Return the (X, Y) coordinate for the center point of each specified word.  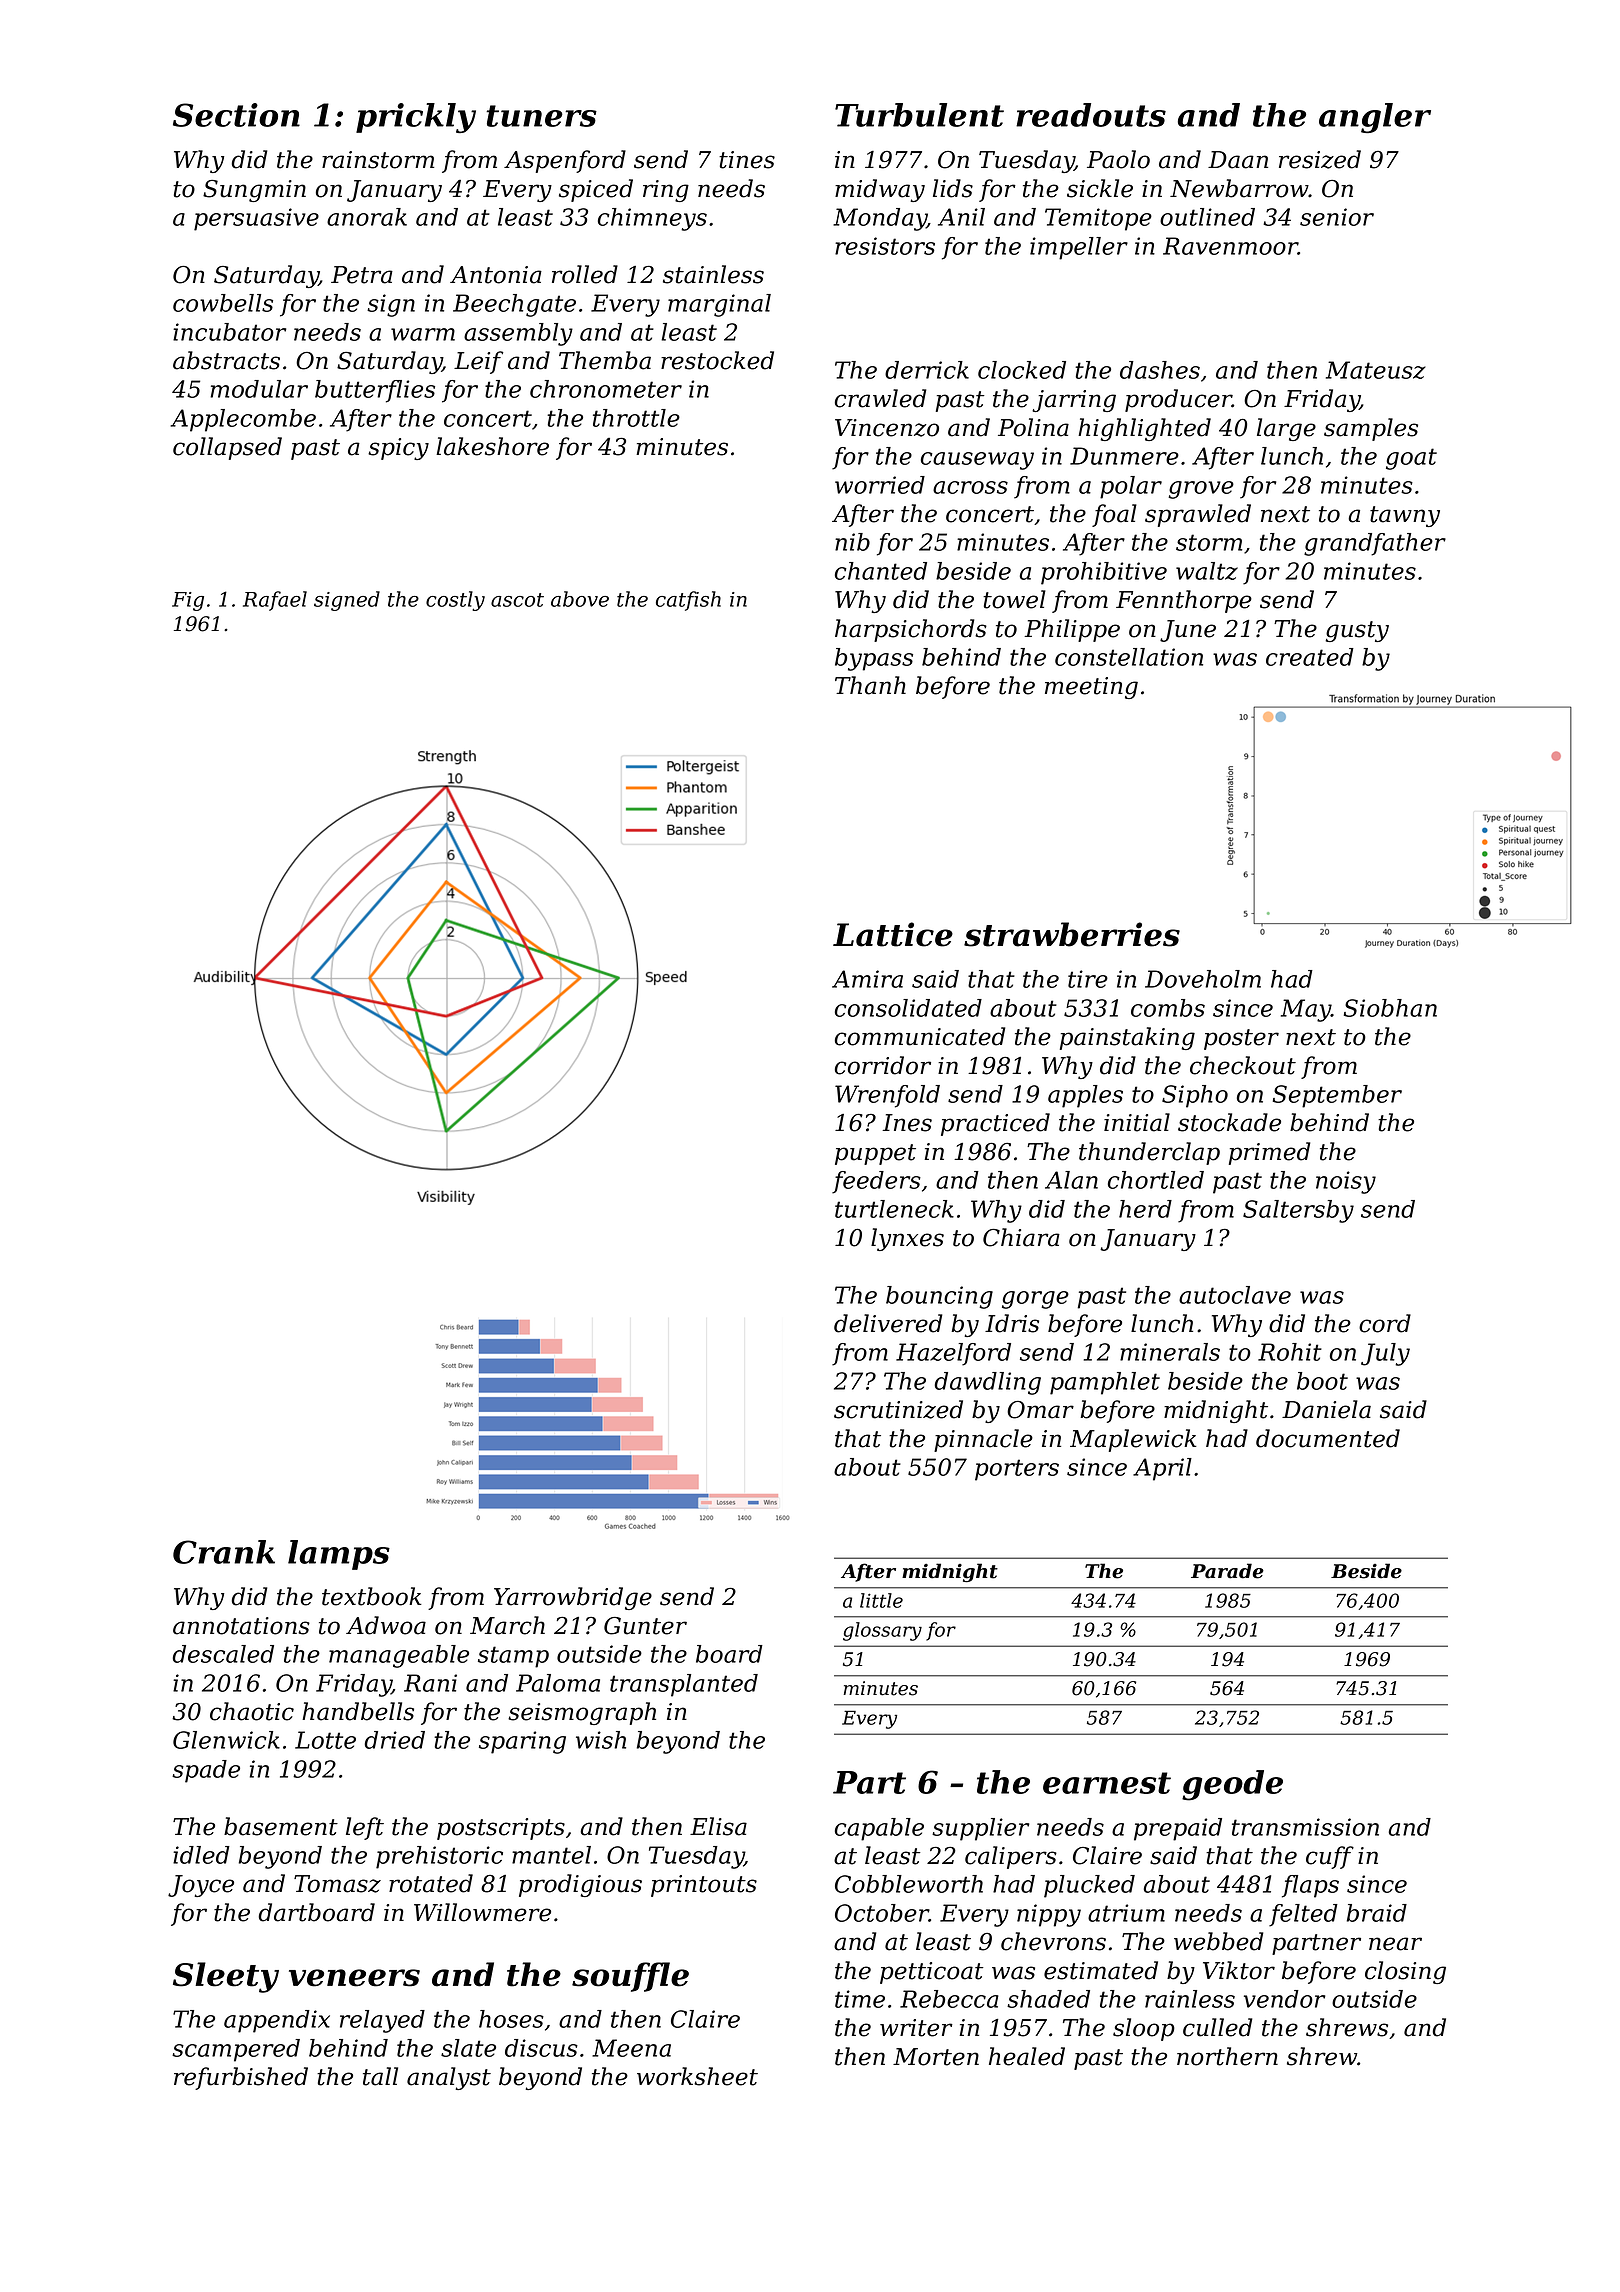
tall (380, 2076)
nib (852, 542)
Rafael (275, 601)
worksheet (697, 2076)
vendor (1284, 1999)
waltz (1207, 571)
